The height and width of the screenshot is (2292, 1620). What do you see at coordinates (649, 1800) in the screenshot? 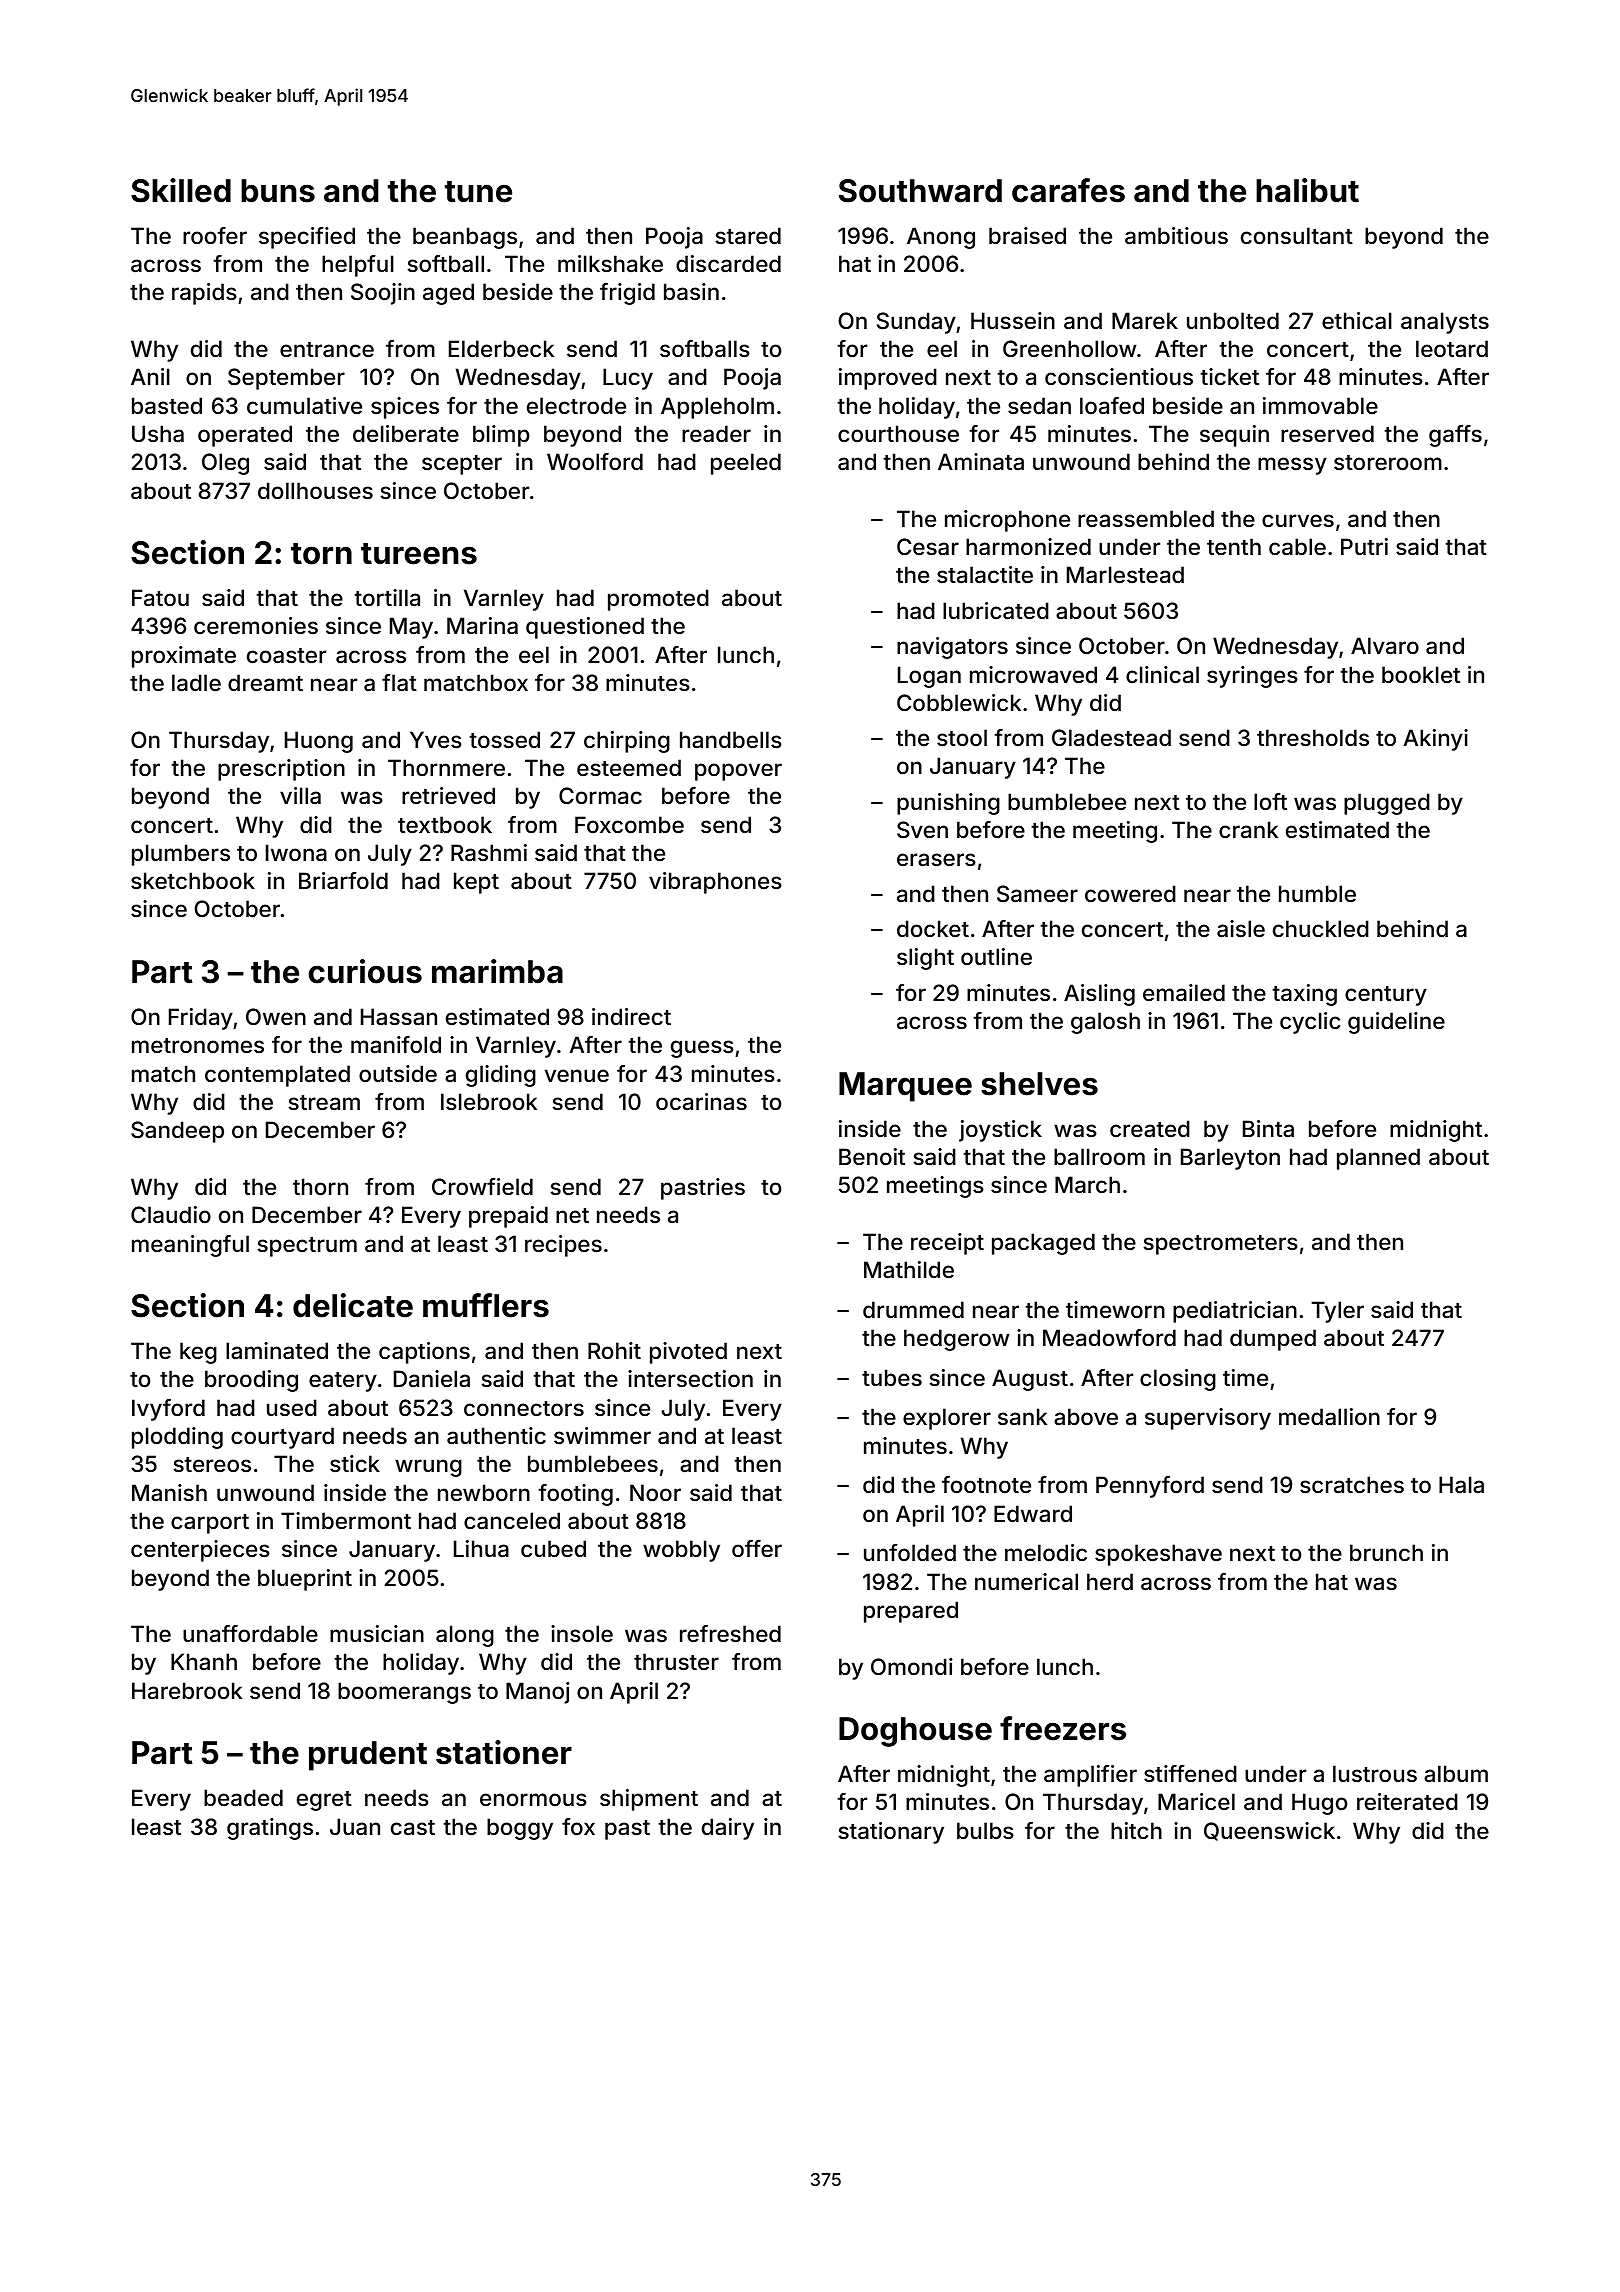
I see `shipment` at bounding box center [649, 1800].
